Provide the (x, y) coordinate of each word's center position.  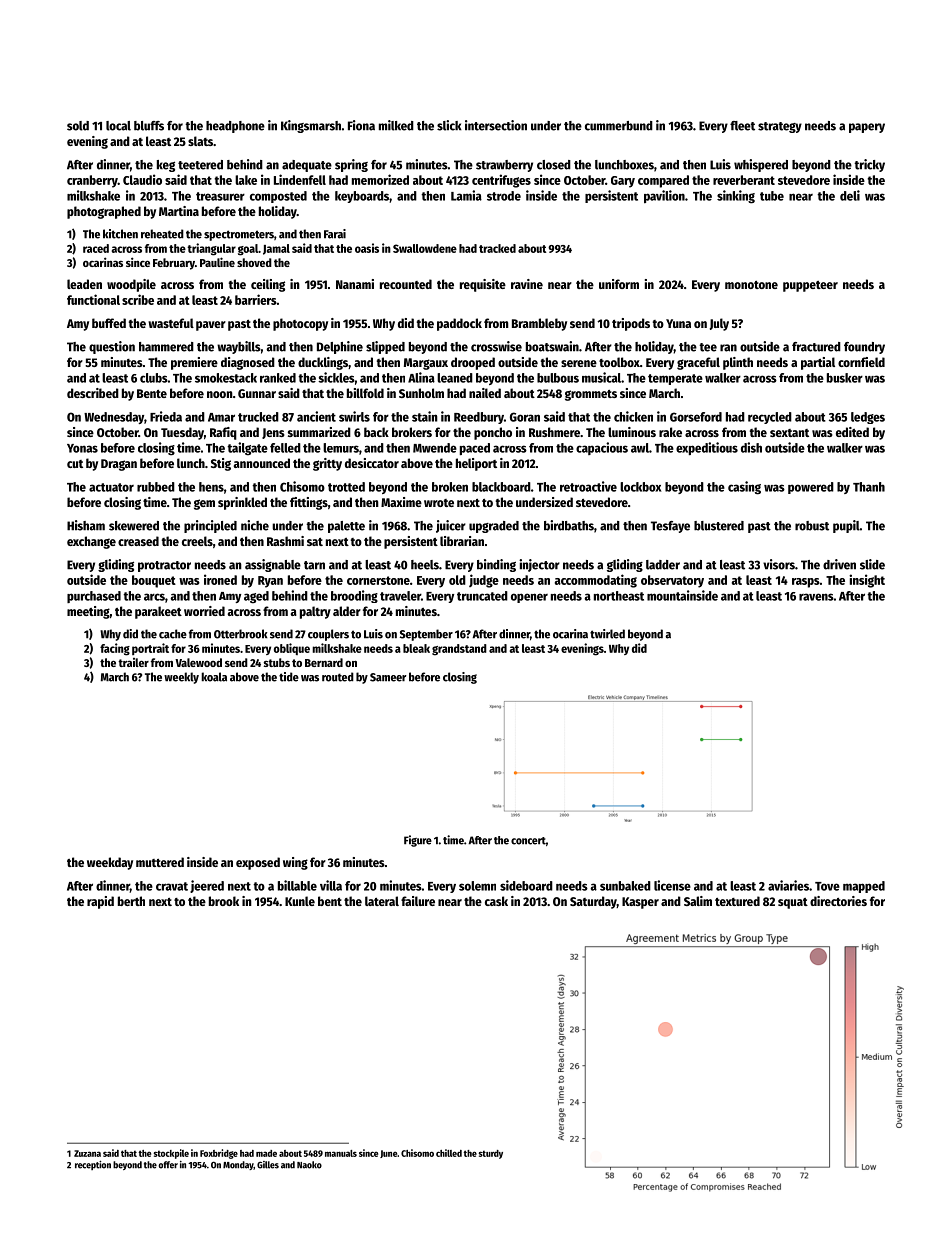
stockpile (171, 1154)
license (672, 885)
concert (528, 841)
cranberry (92, 181)
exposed (258, 863)
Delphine (340, 347)
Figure (418, 841)
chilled (449, 1153)
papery (867, 128)
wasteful (171, 323)
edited (852, 432)
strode (504, 196)
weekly (181, 678)
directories (838, 901)
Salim (698, 901)
